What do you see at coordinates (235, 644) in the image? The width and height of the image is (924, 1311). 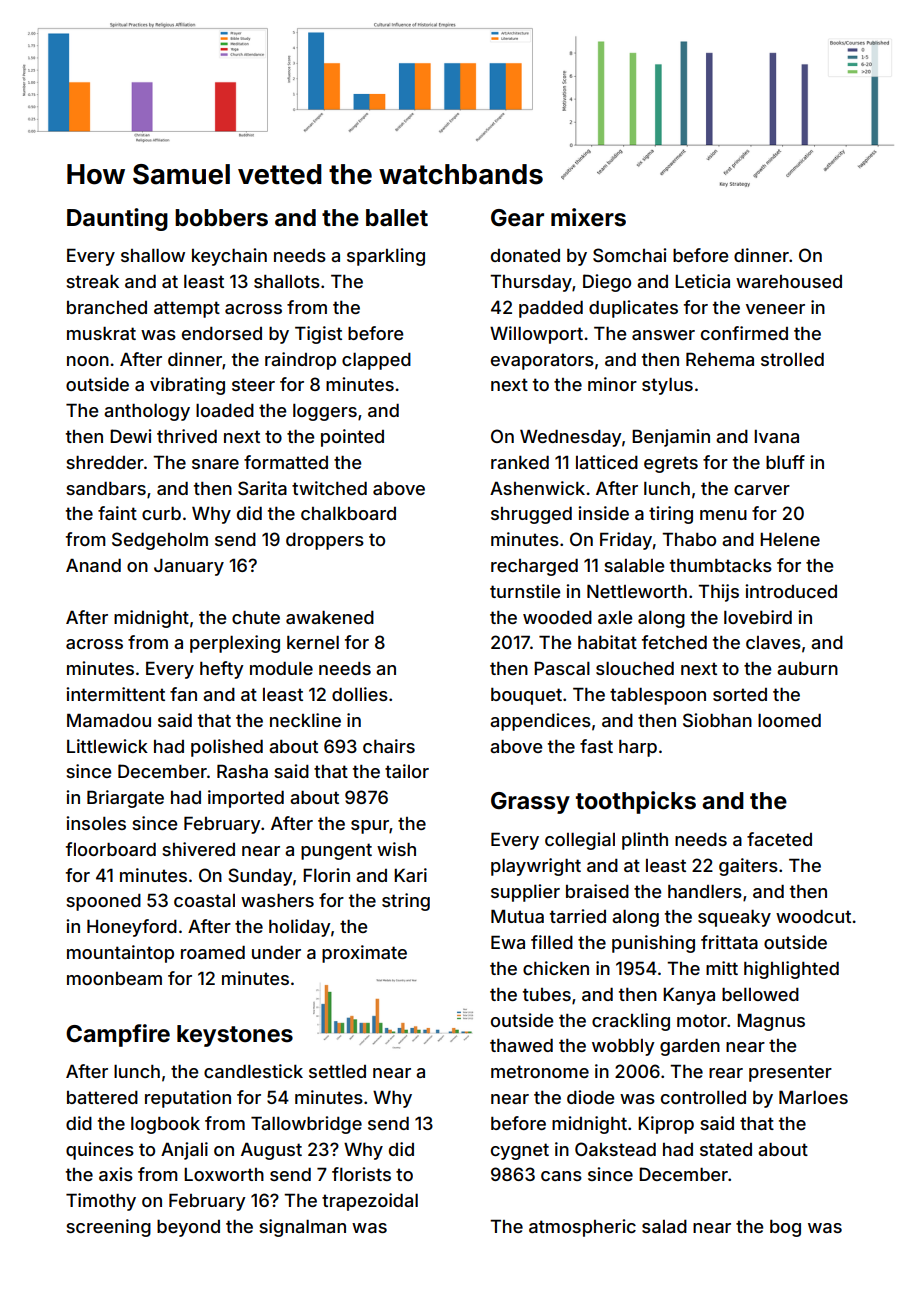 I see `perplexing` at bounding box center [235, 644].
